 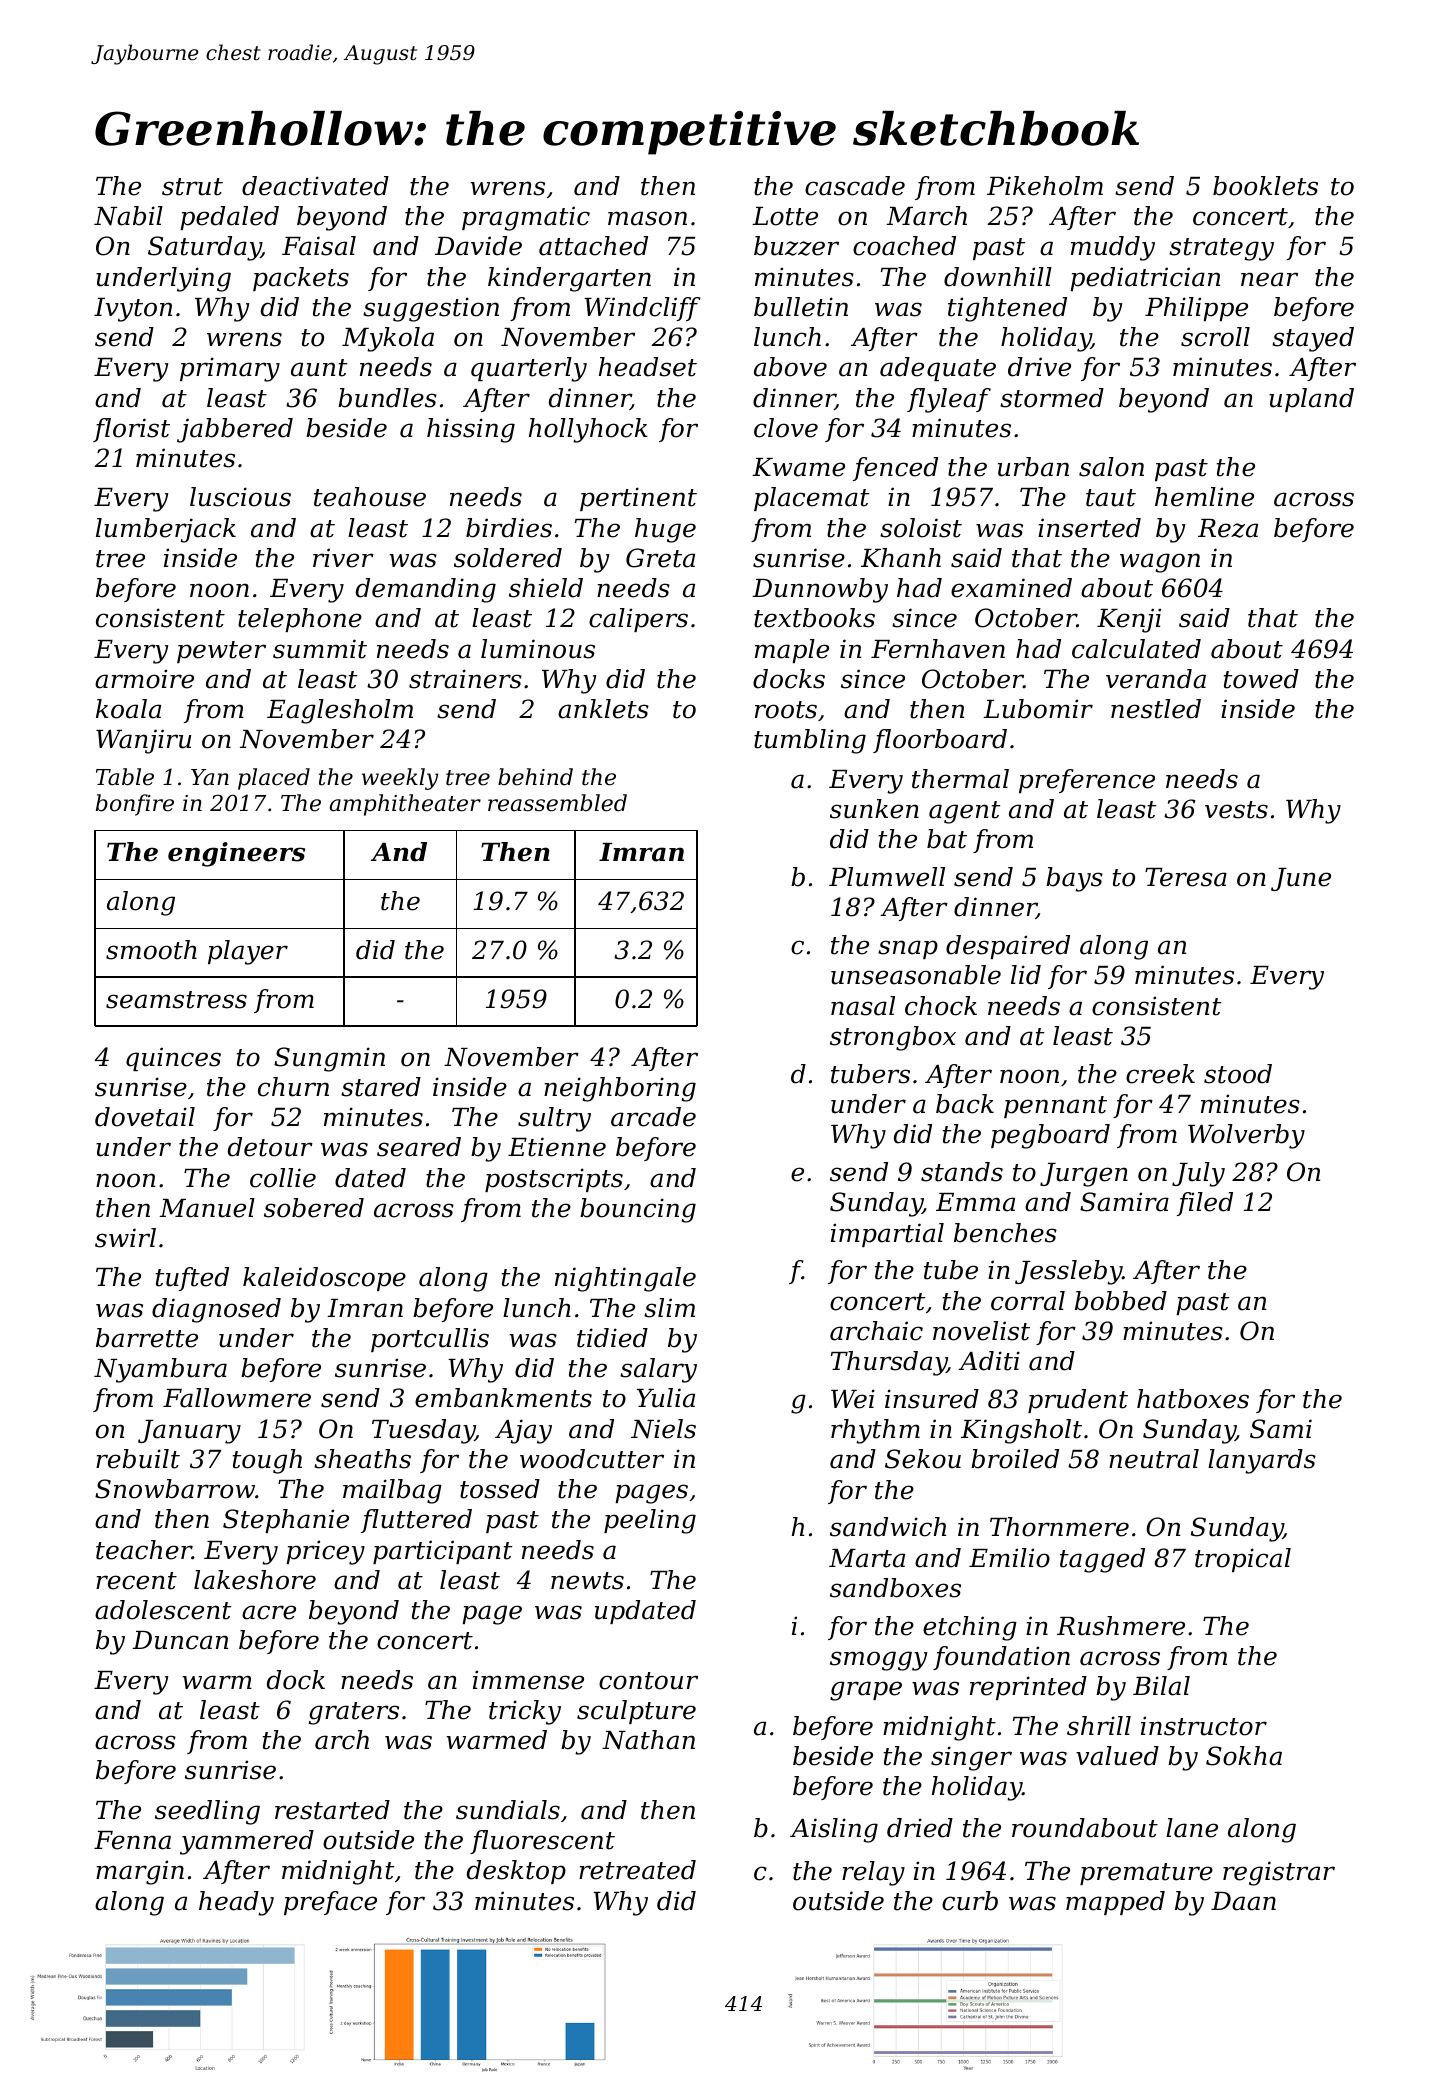 I want to click on amphitheater, so click(x=405, y=805).
